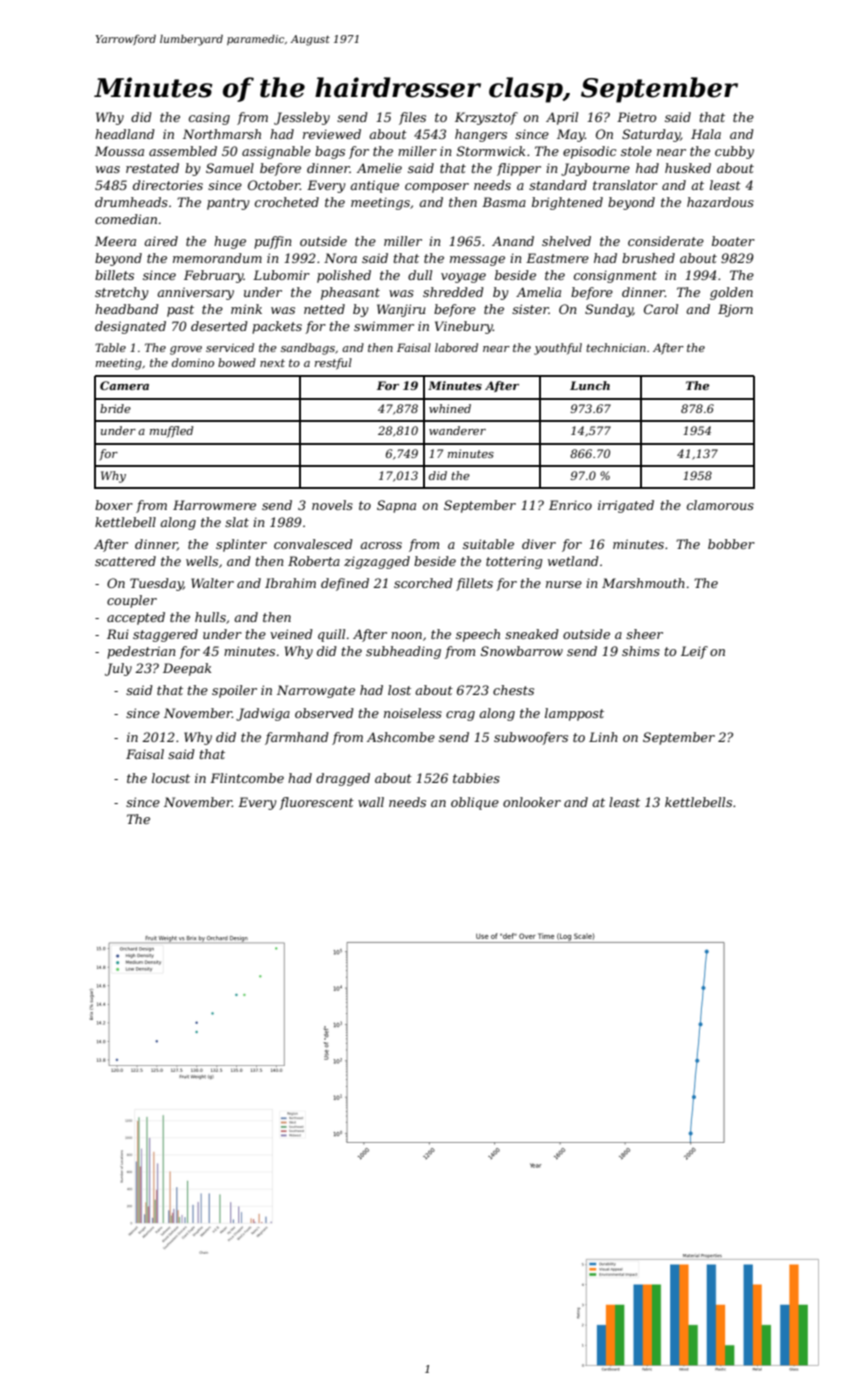  What do you see at coordinates (475, 803) in the document?
I see `oblique` at bounding box center [475, 803].
